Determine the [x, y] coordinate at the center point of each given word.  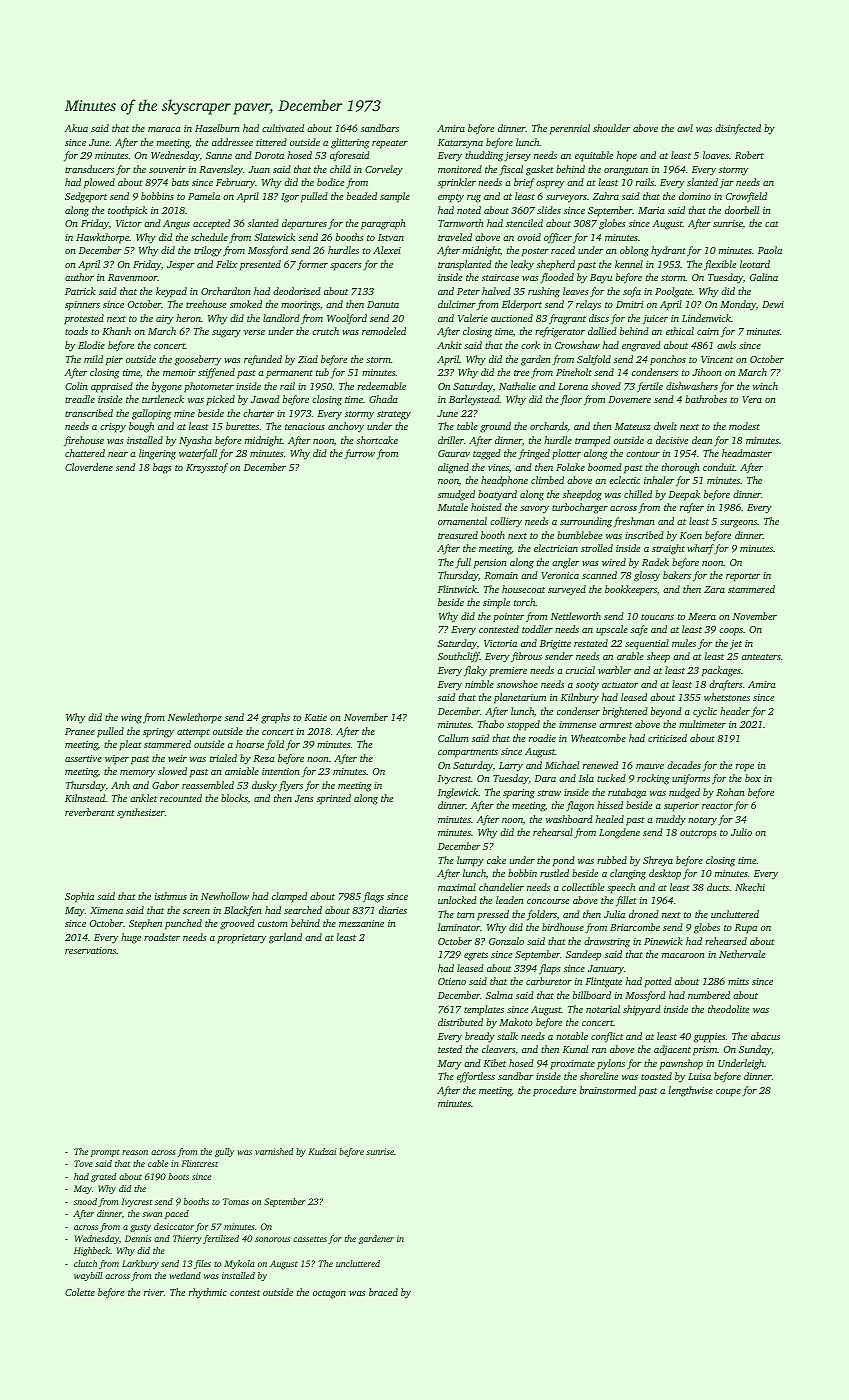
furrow [359, 454]
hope [627, 156]
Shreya [658, 861]
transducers [89, 169]
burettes [242, 426]
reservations [90, 950]
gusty [140, 1228]
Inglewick [458, 793]
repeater [390, 144]
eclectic [624, 480]
